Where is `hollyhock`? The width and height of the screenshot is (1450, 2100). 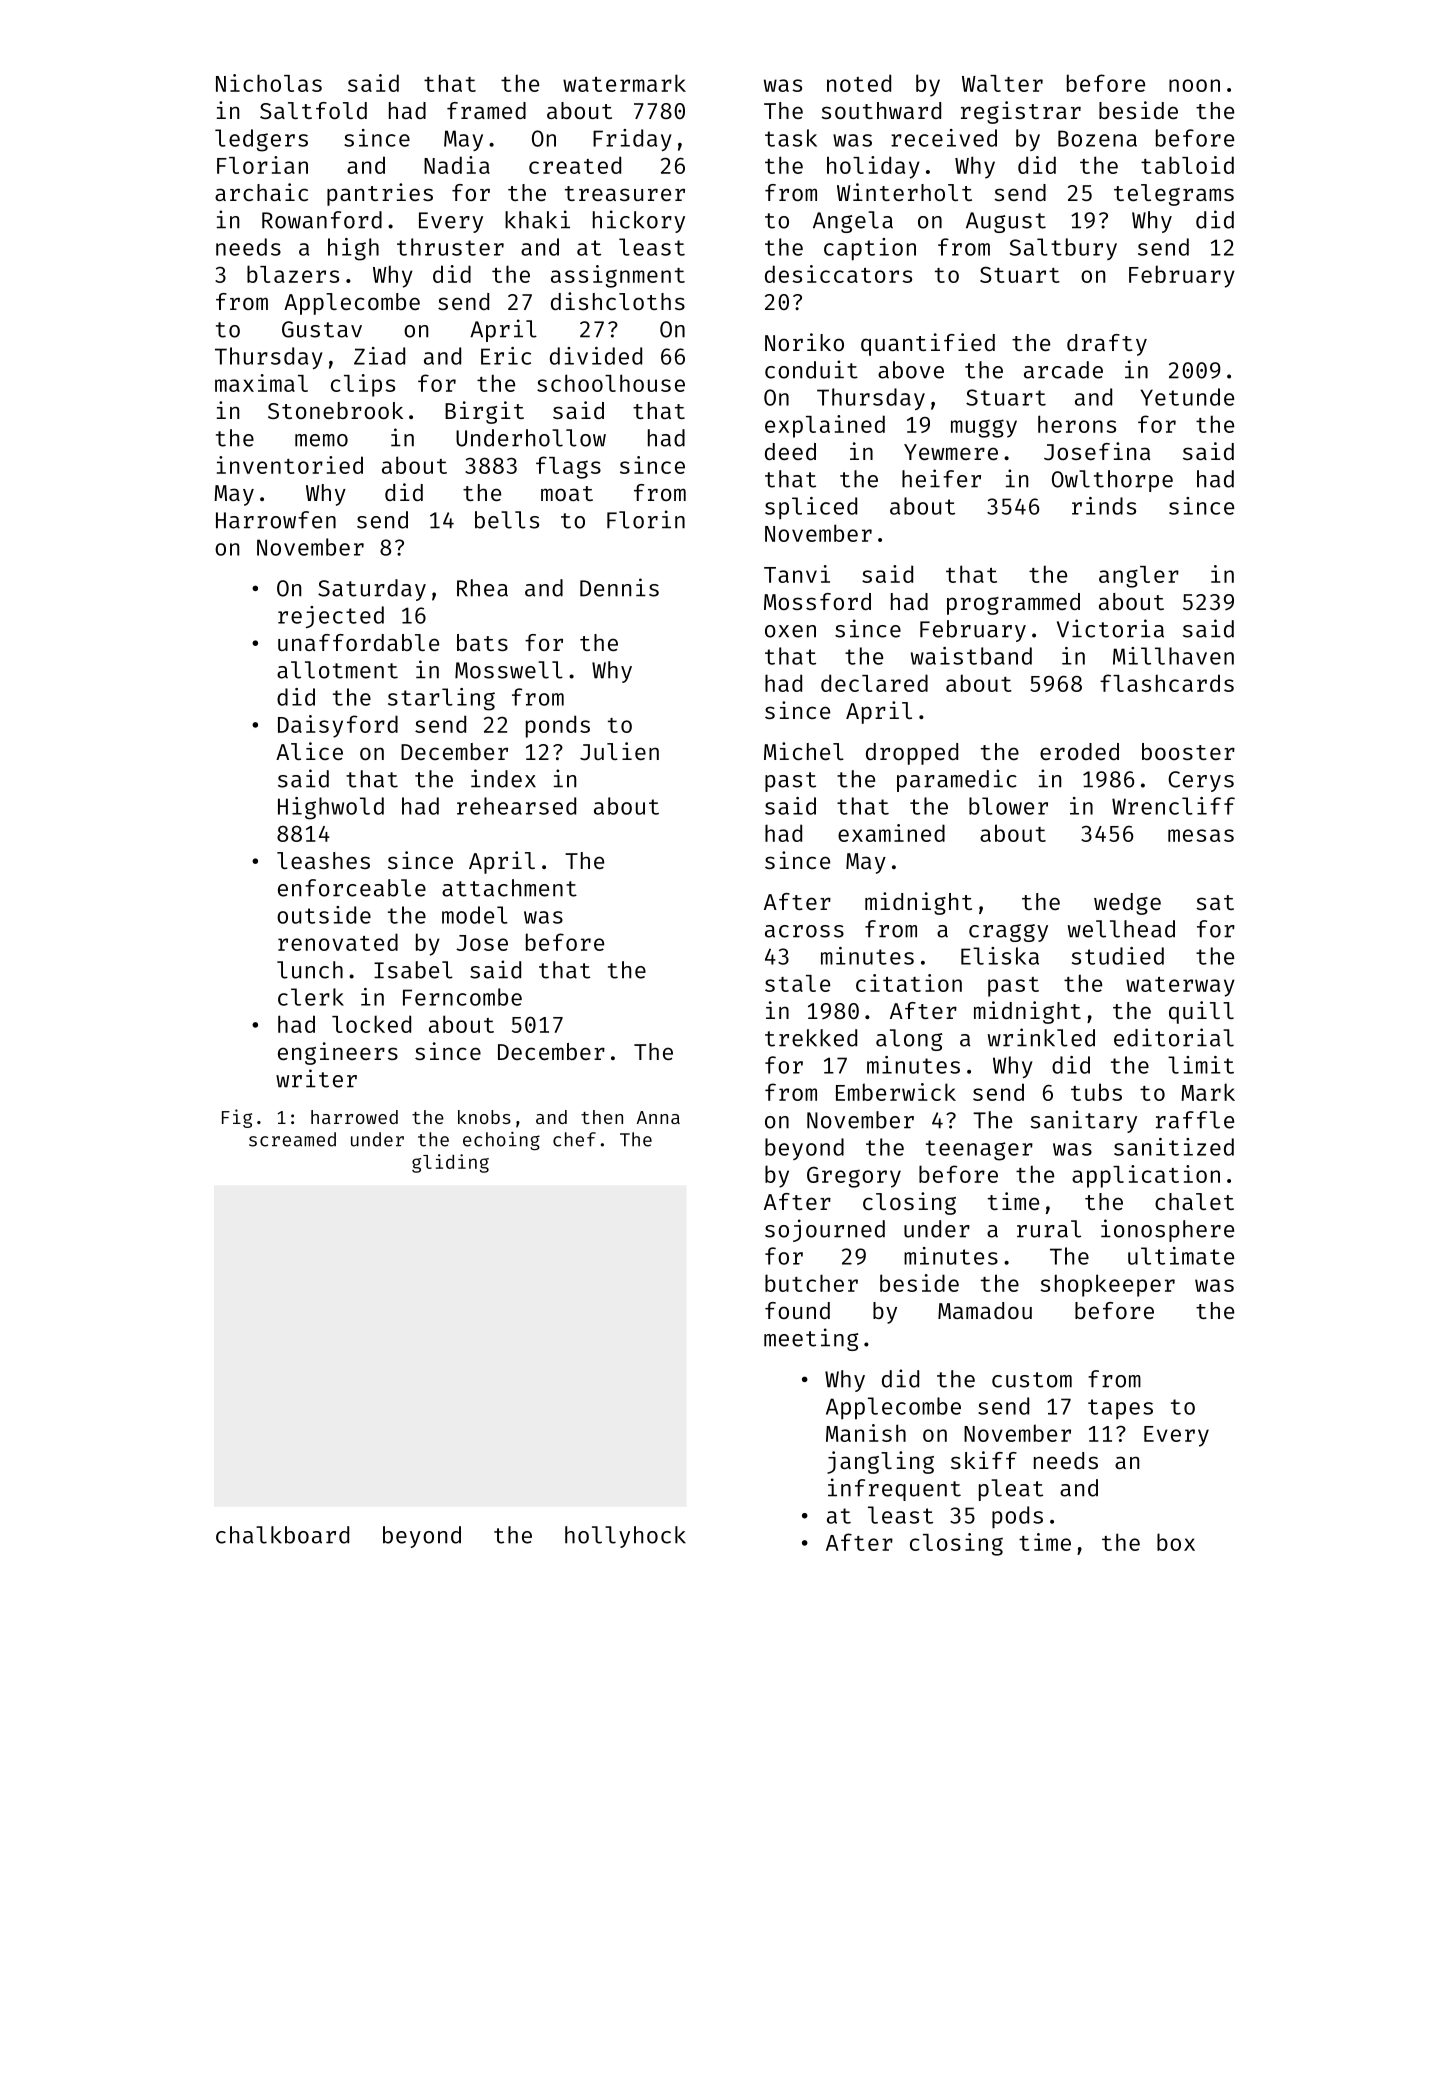
hollyhock is located at coordinates (625, 1537).
